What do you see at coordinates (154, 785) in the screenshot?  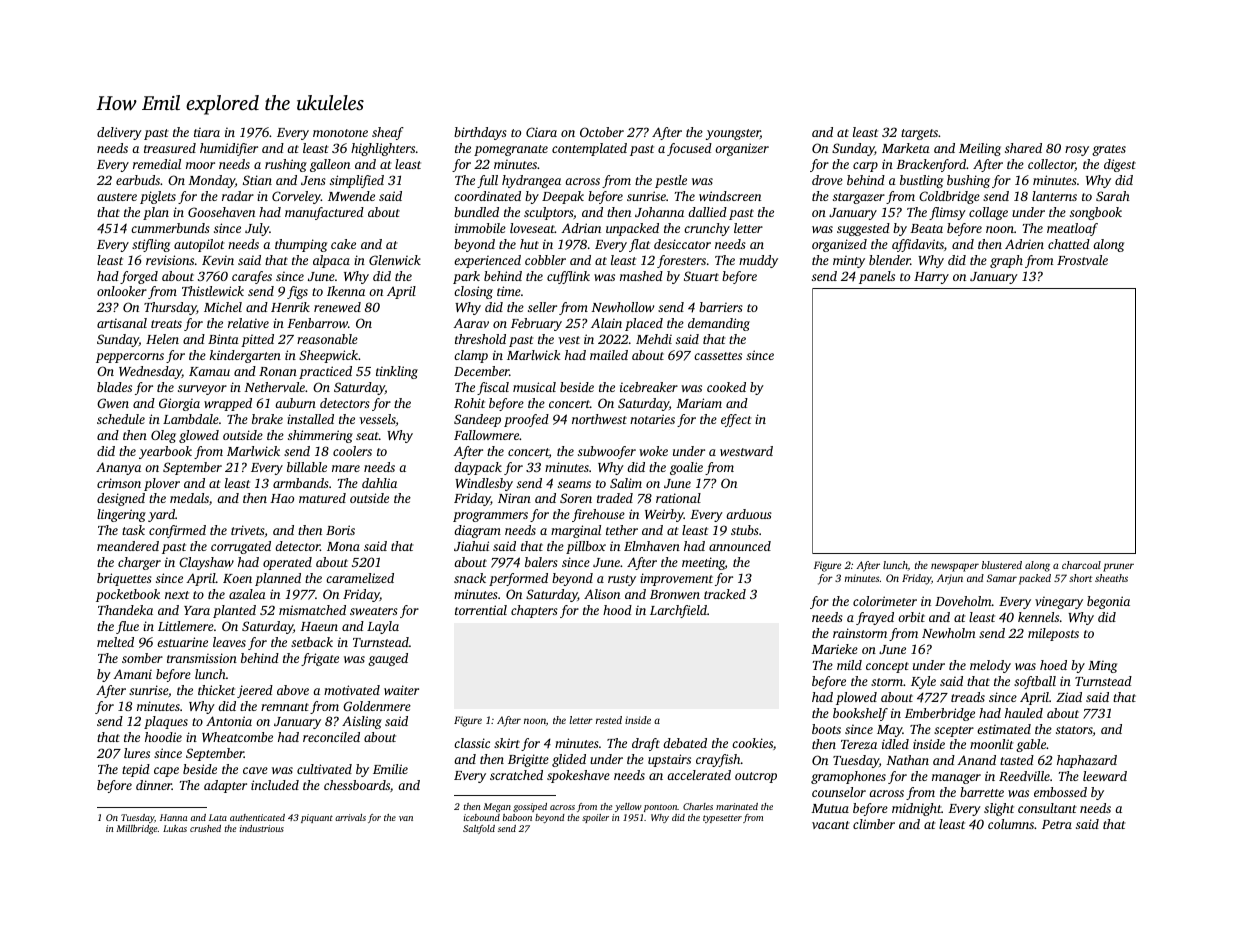 I see `dinner` at bounding box center [154, 785].
